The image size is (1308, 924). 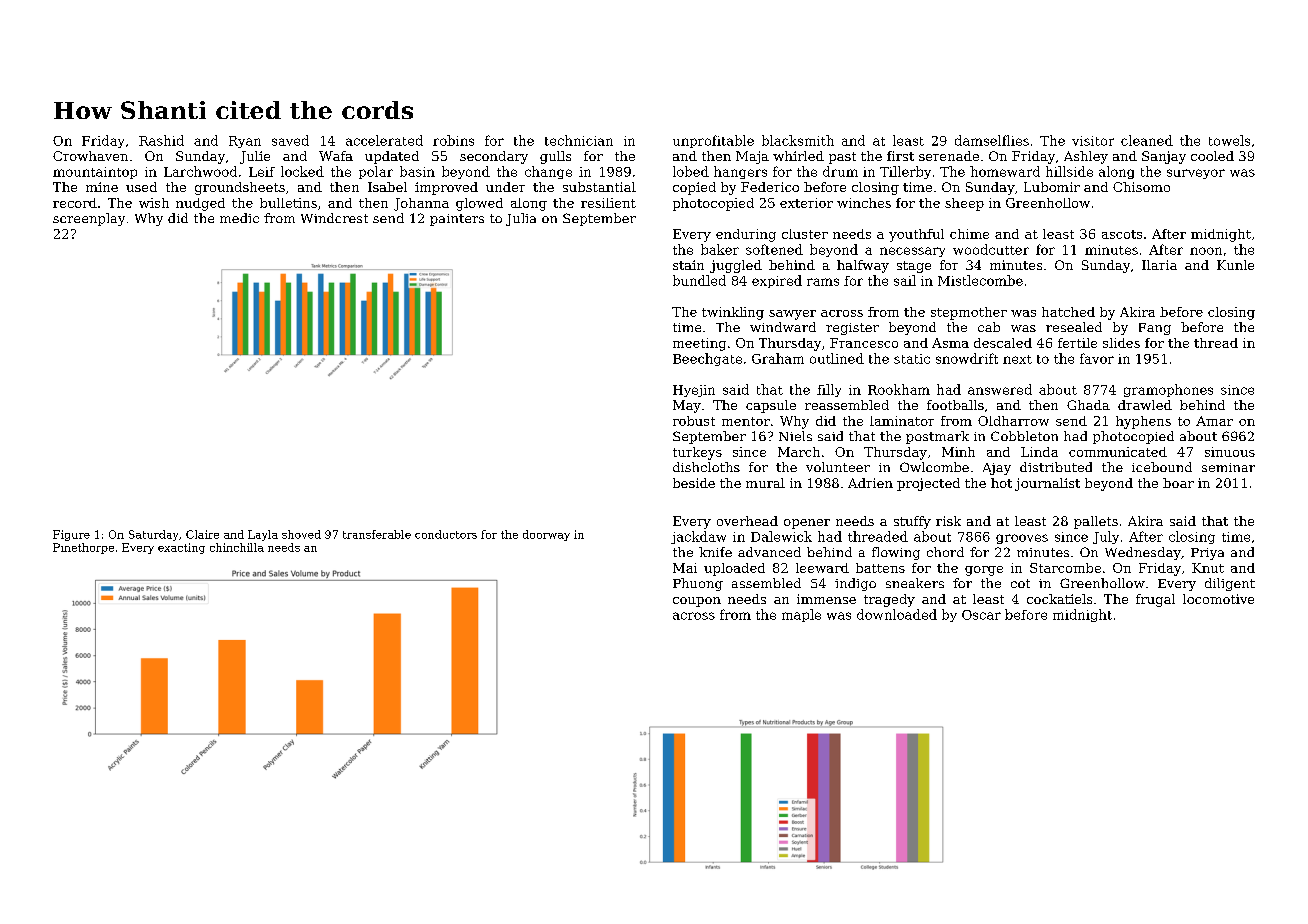 What do you see at coordinates (771, 406) in the screenshot?
I see `capsule` at bounding box center [771, 406].
